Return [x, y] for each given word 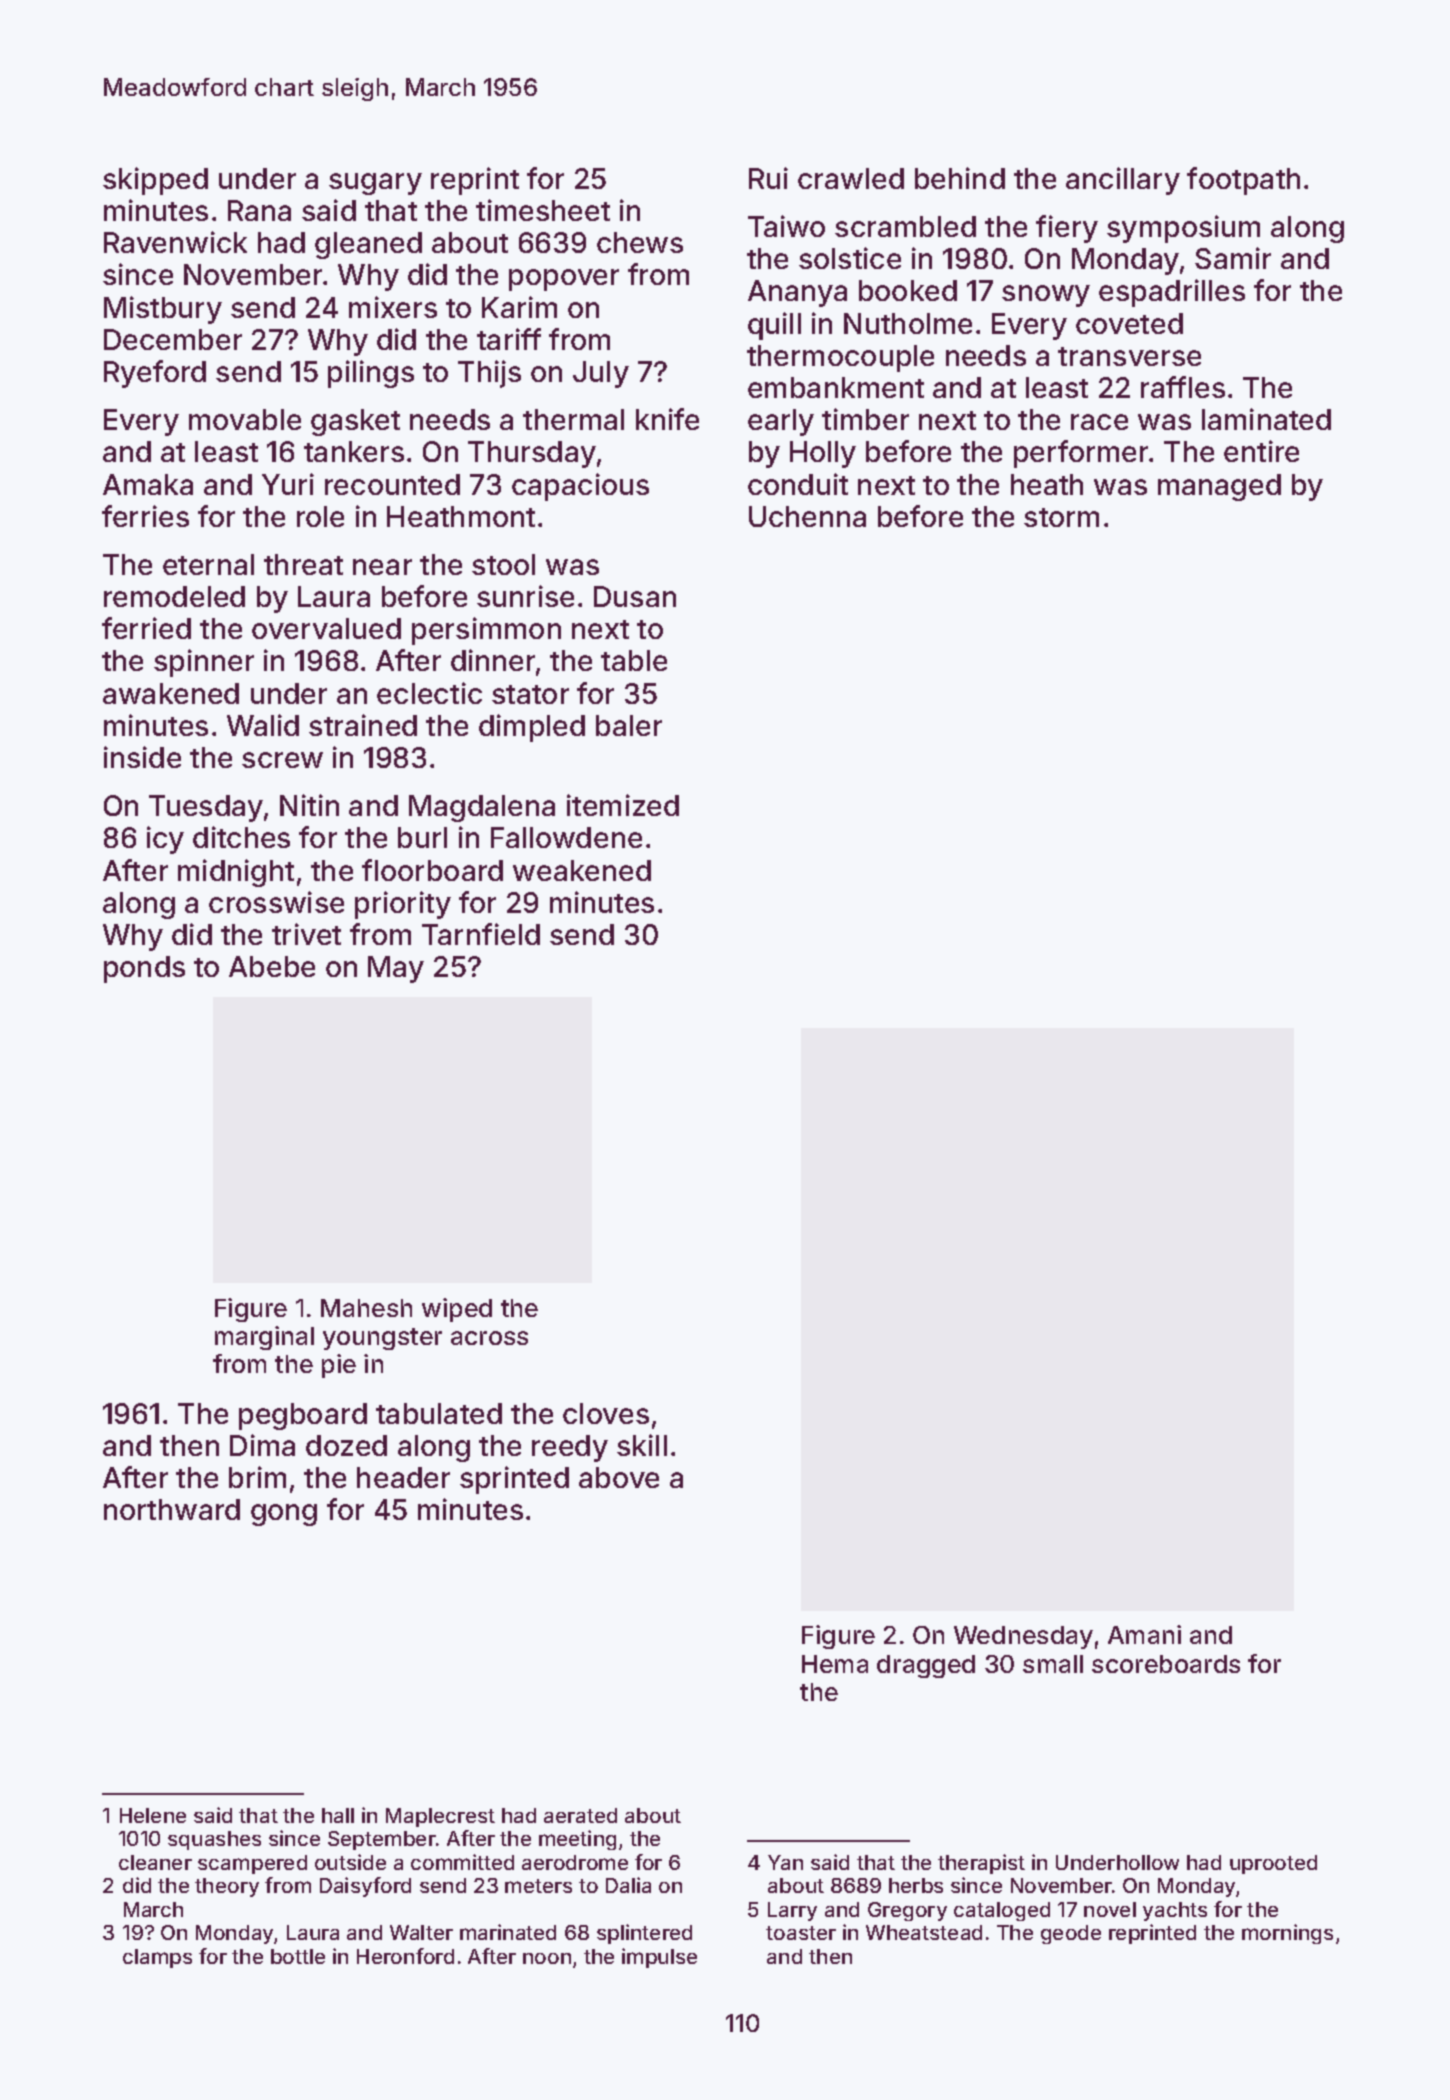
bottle [298, 1956]
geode [1071, 1934]
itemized [623, 805]
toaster [801, 1933]
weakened [582, 870]
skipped [155, 181]
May [396, 969]
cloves [606, 1413]
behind [960, 178]
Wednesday [1023, 1637]
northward [172, 1509]
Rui [768, 178]
